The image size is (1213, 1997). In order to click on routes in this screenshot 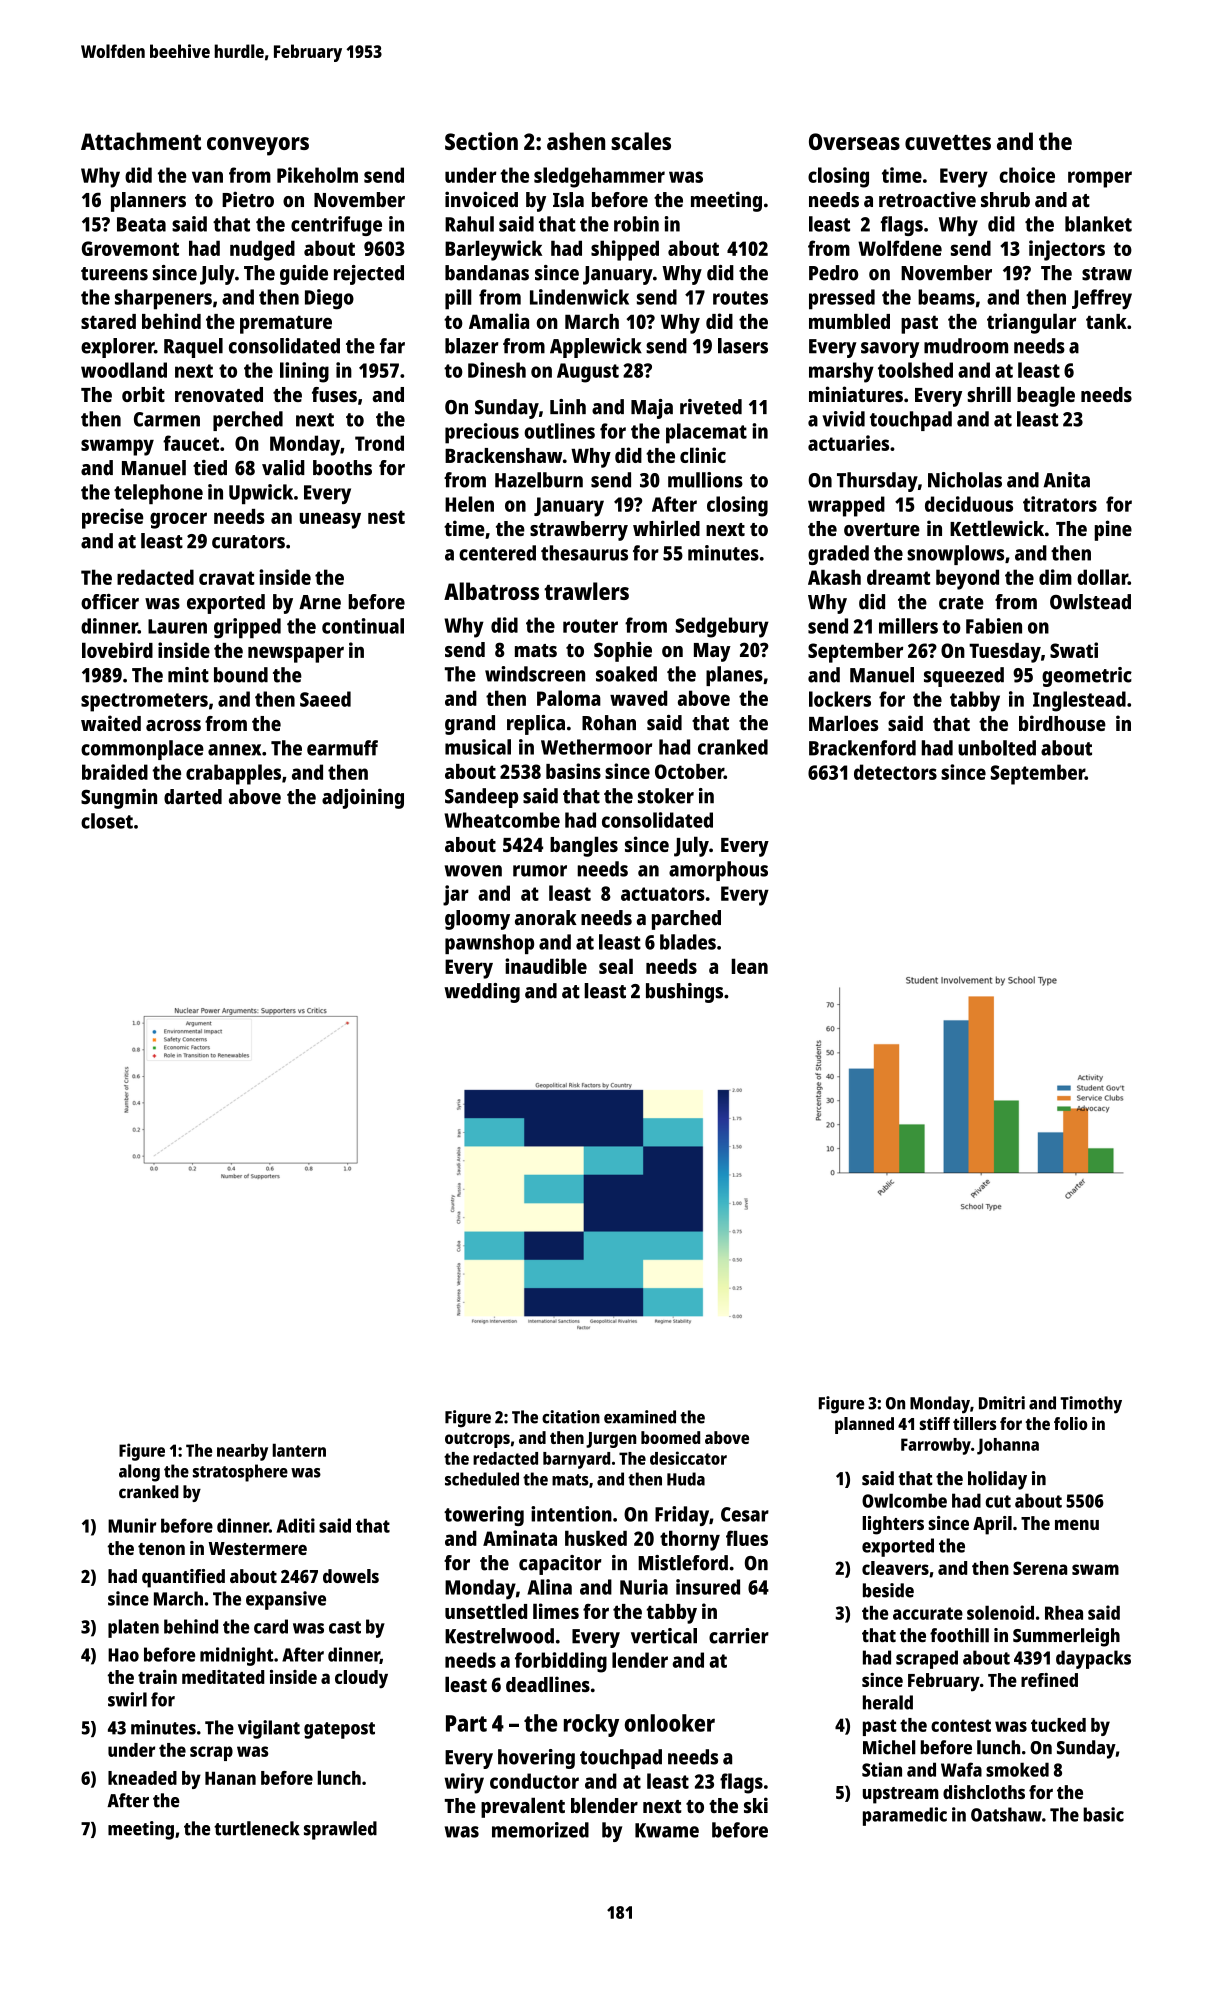, I will do `click(740, 298)`.
